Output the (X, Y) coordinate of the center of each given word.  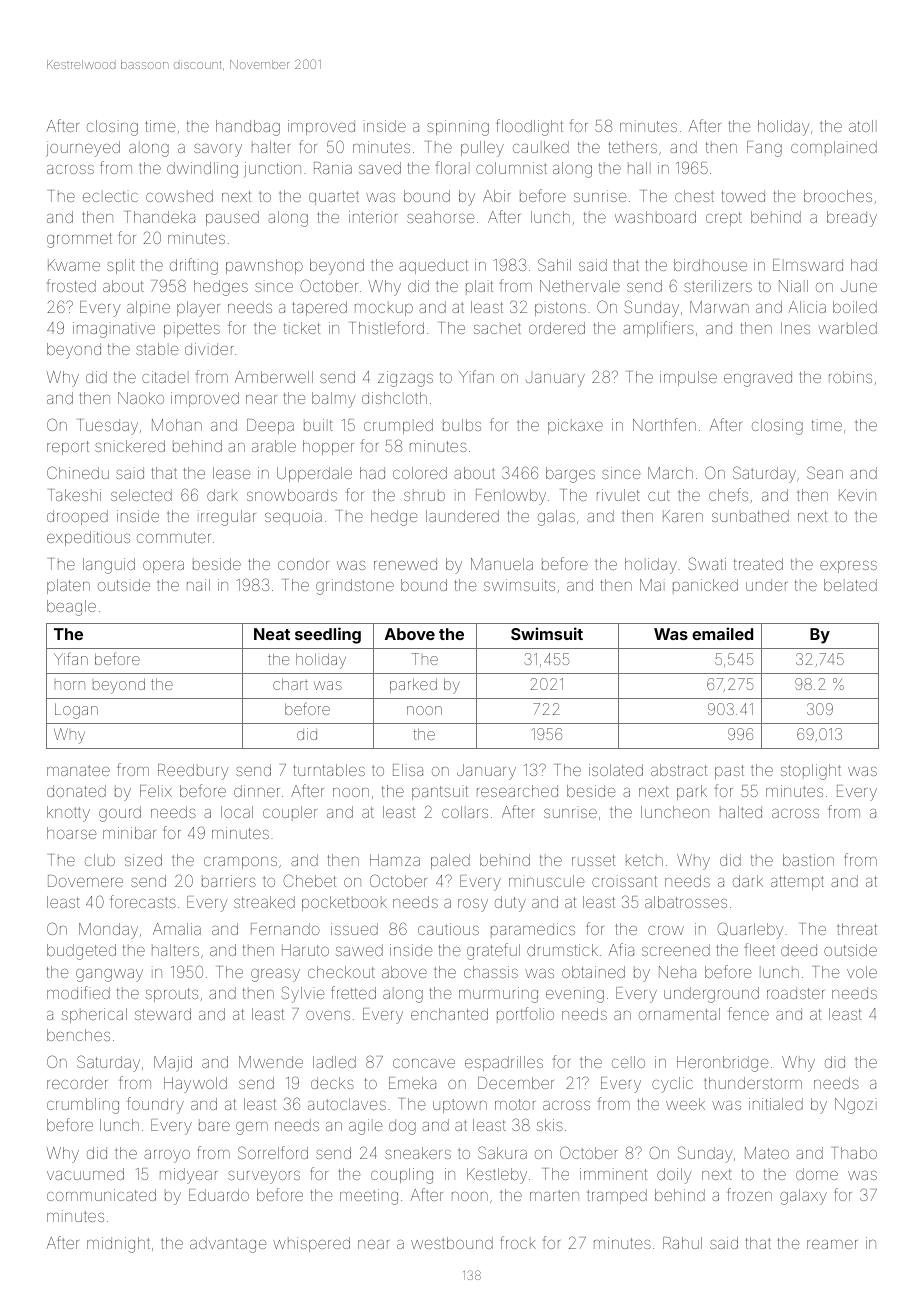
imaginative (114, 330)
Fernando (285, 929)
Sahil (554, 264)
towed (743, 196)
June (859, 287)
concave (424, 1063)
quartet (334, 198)
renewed (405, 564)
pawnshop (264, 266)
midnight (118, 1245)
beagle (71, 608)
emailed (722, 633)
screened (676, 950)
